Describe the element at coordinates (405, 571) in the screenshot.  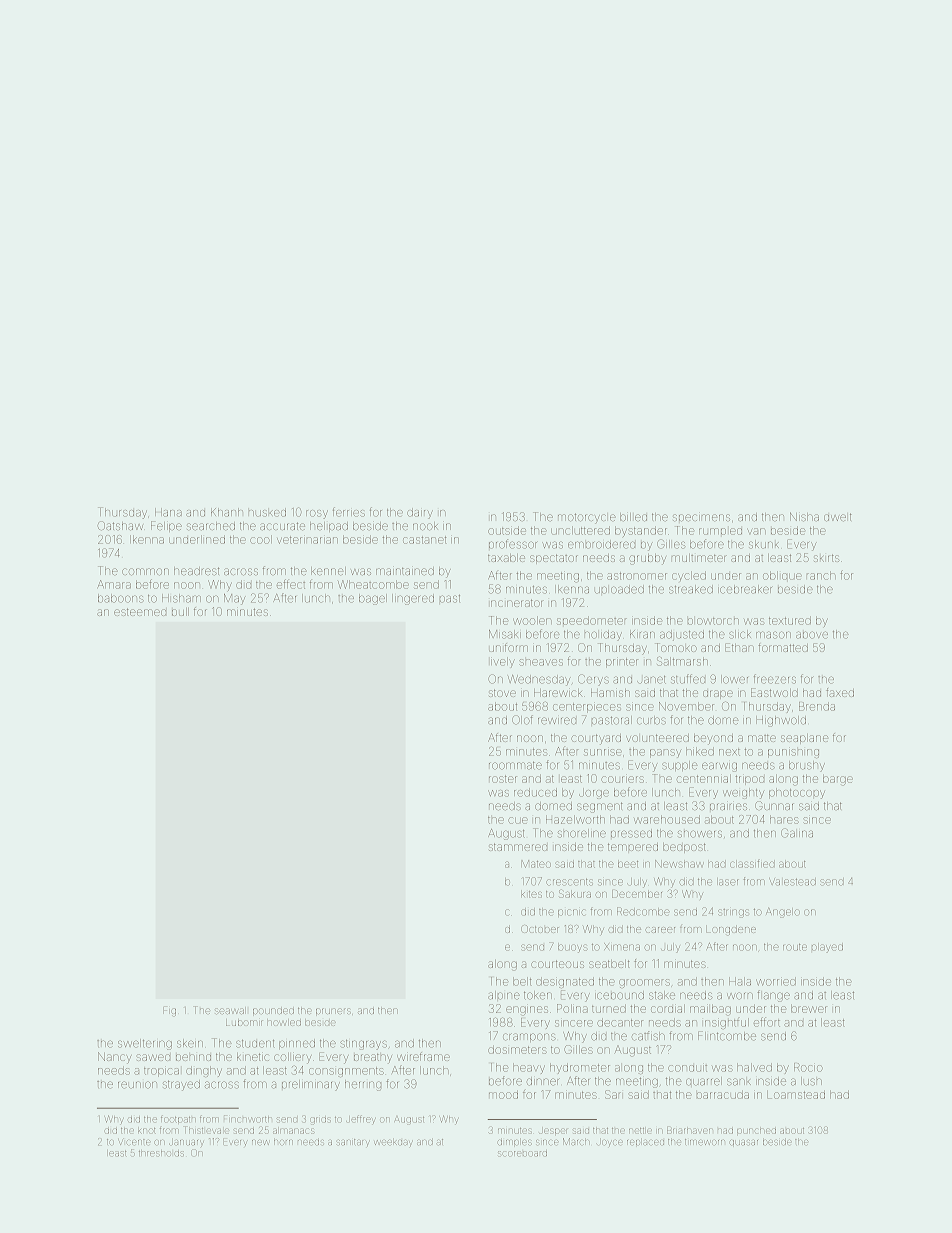
I see `maintained` at that location.
